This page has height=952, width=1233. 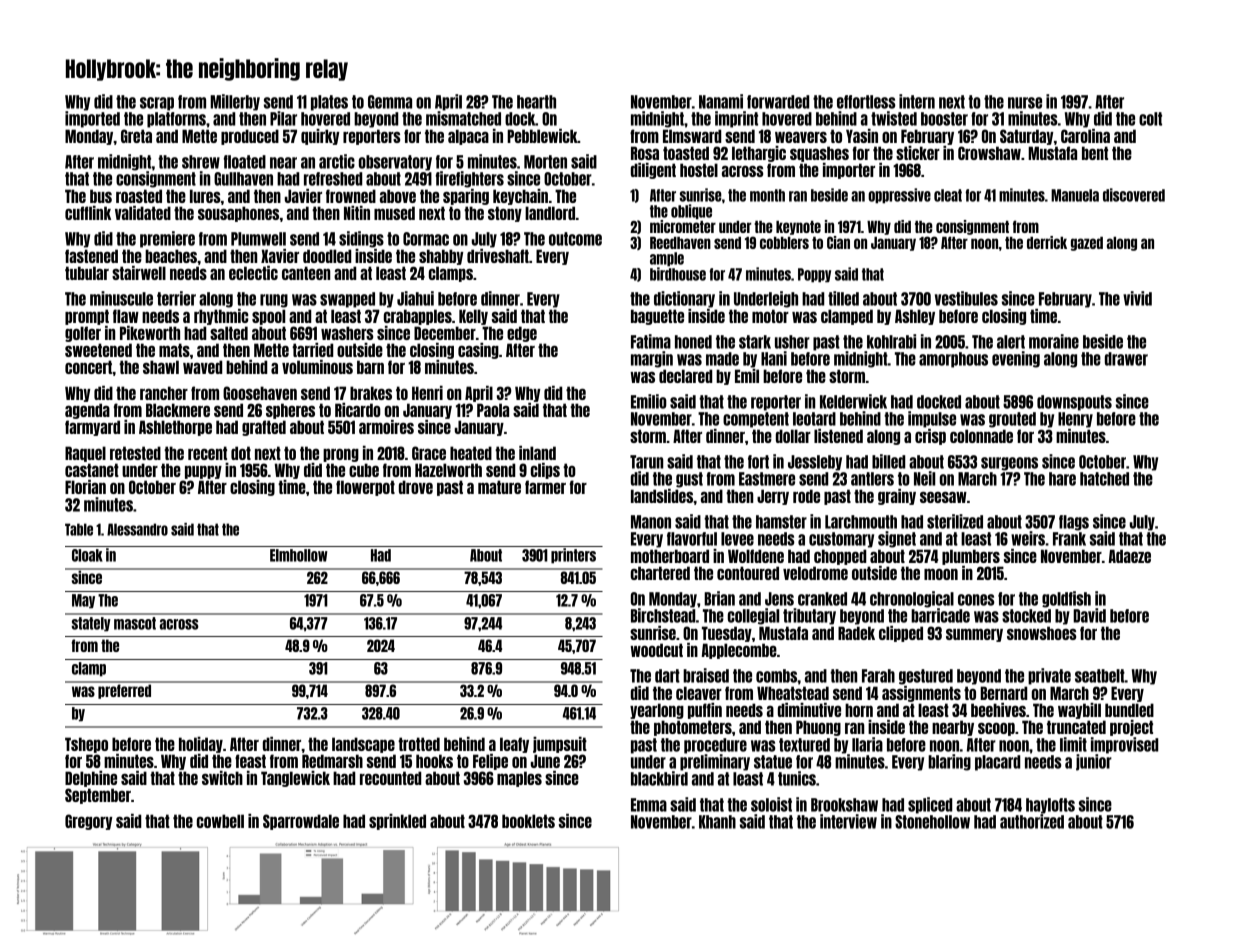 I want to click on forwarded, so click(x=778, y=102).
